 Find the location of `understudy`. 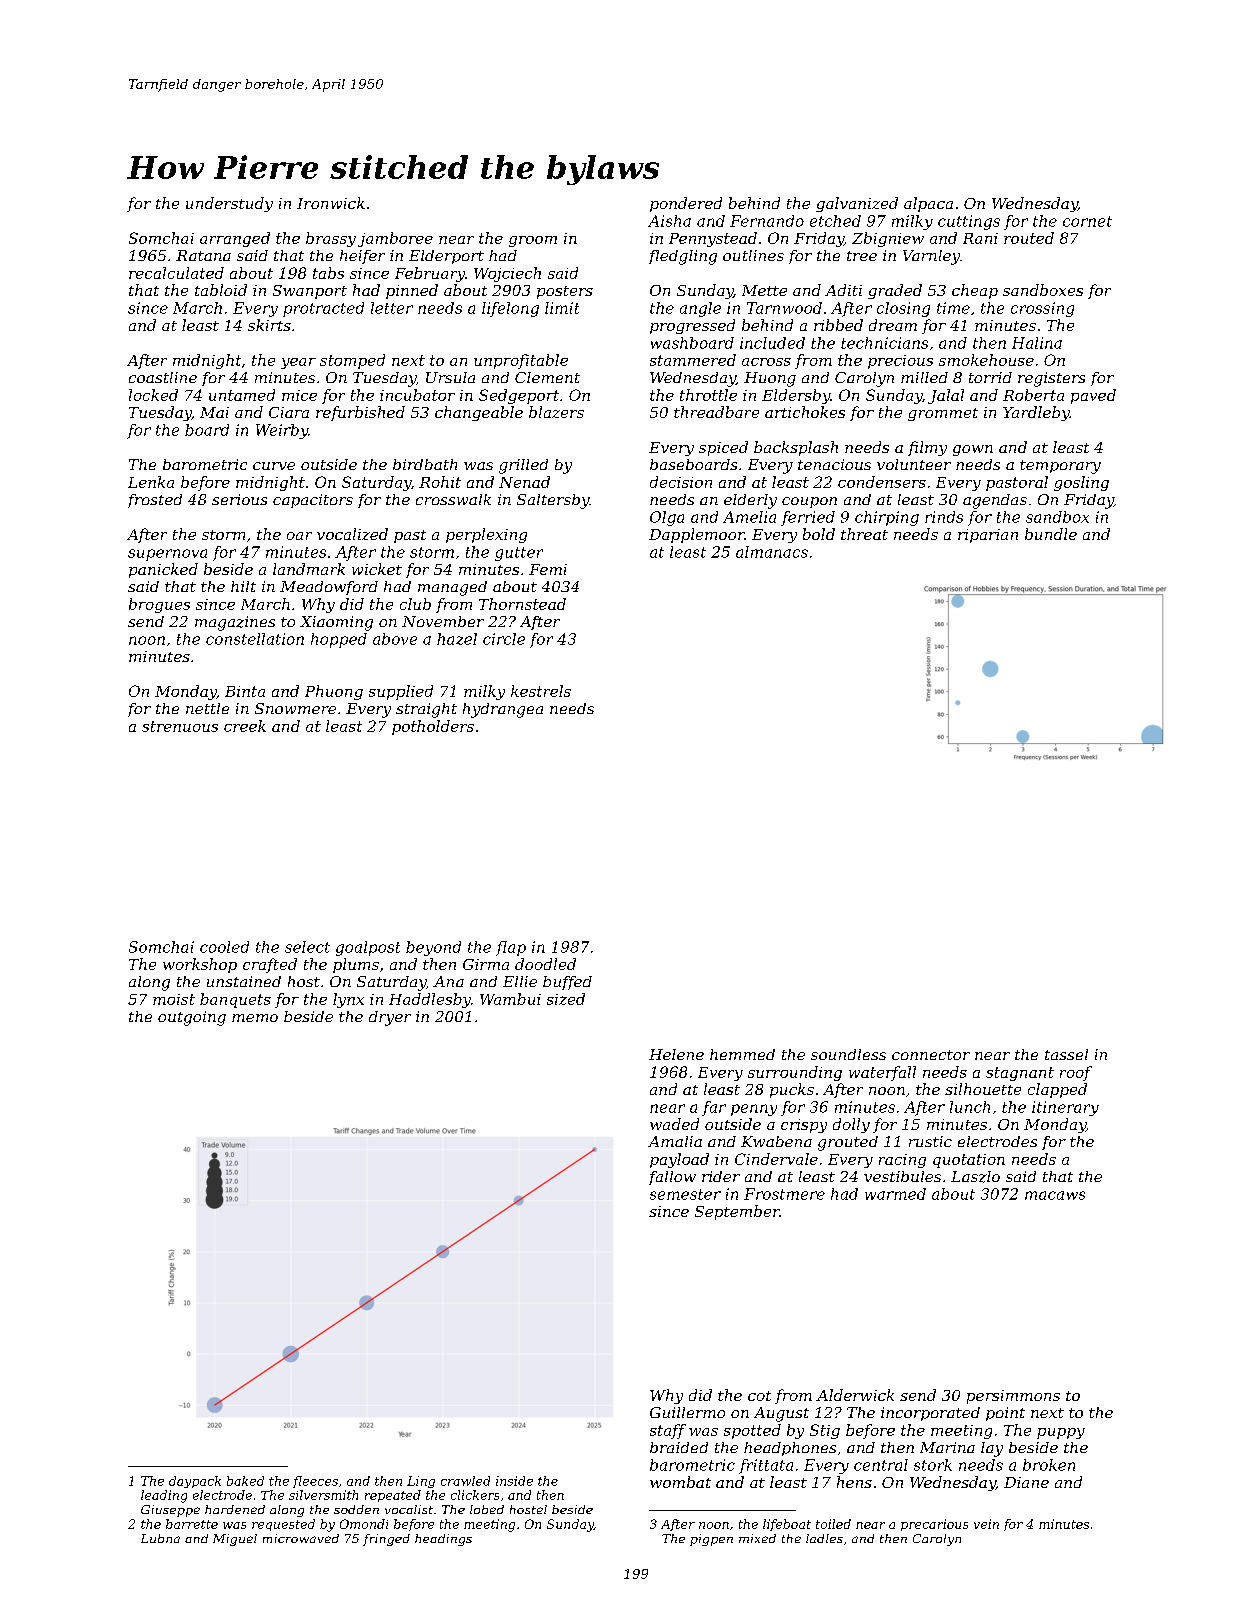

understudy is located at coordinates (229, 204).
